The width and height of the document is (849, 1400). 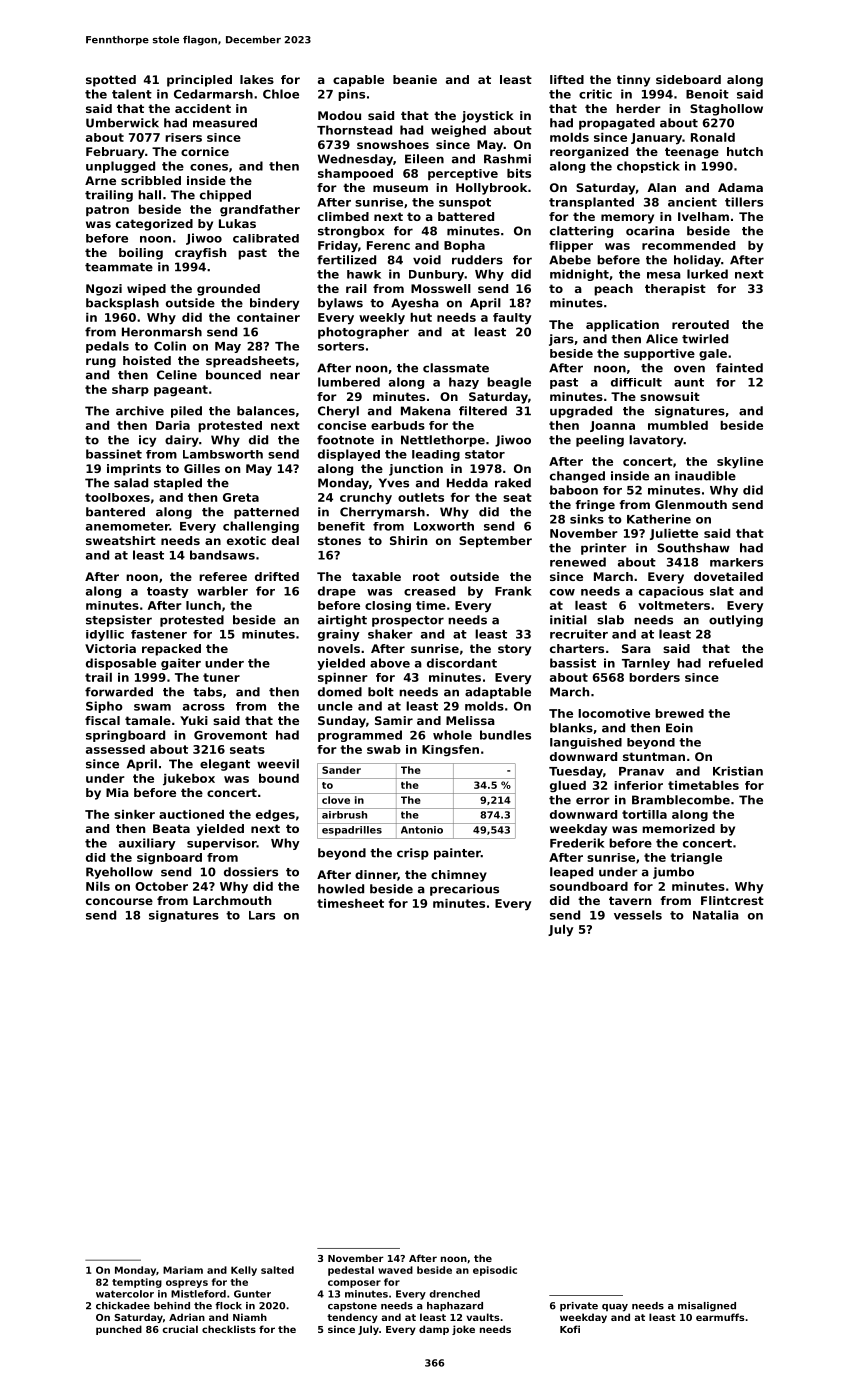 What do you see at coordinates (415, 79) in the document?
I see `beanie` at bounding box center [415, 79].
